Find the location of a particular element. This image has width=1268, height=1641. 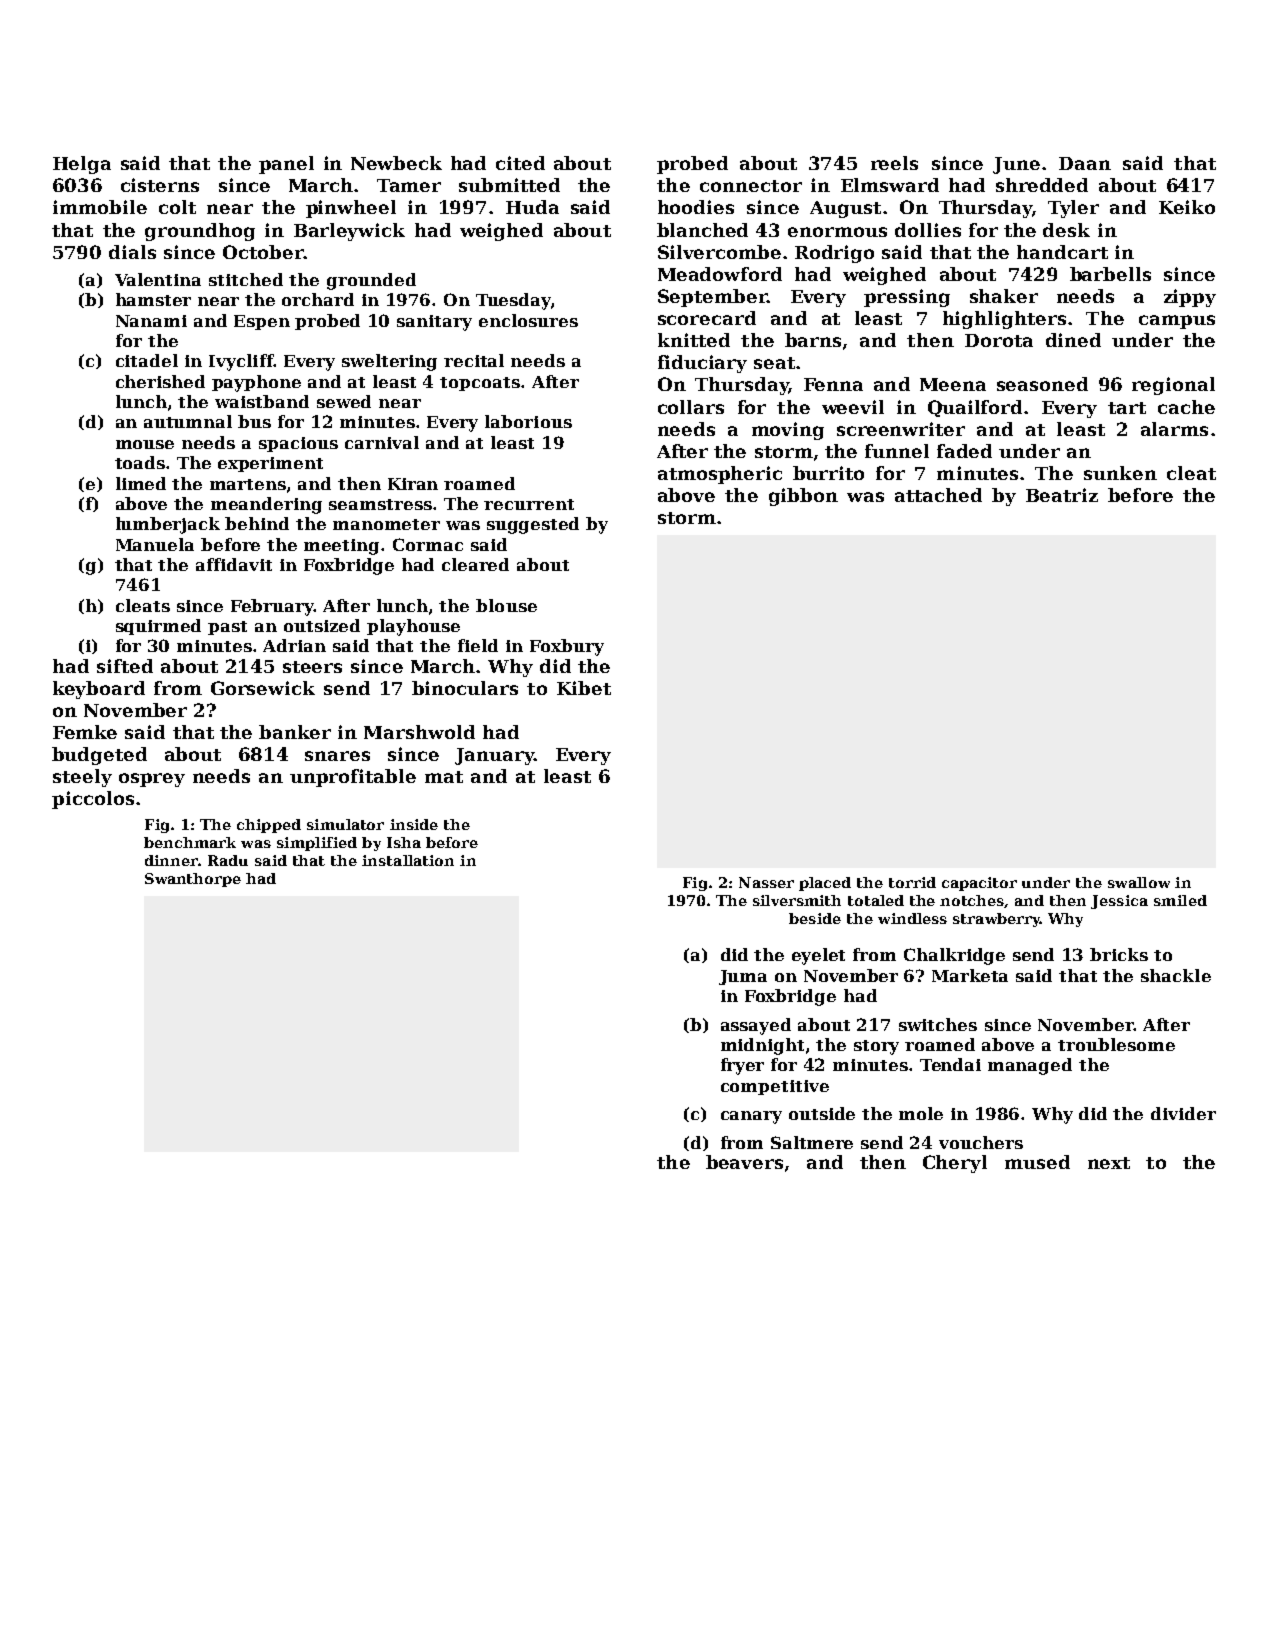

Kiran is located at coordinates (413, 484).
